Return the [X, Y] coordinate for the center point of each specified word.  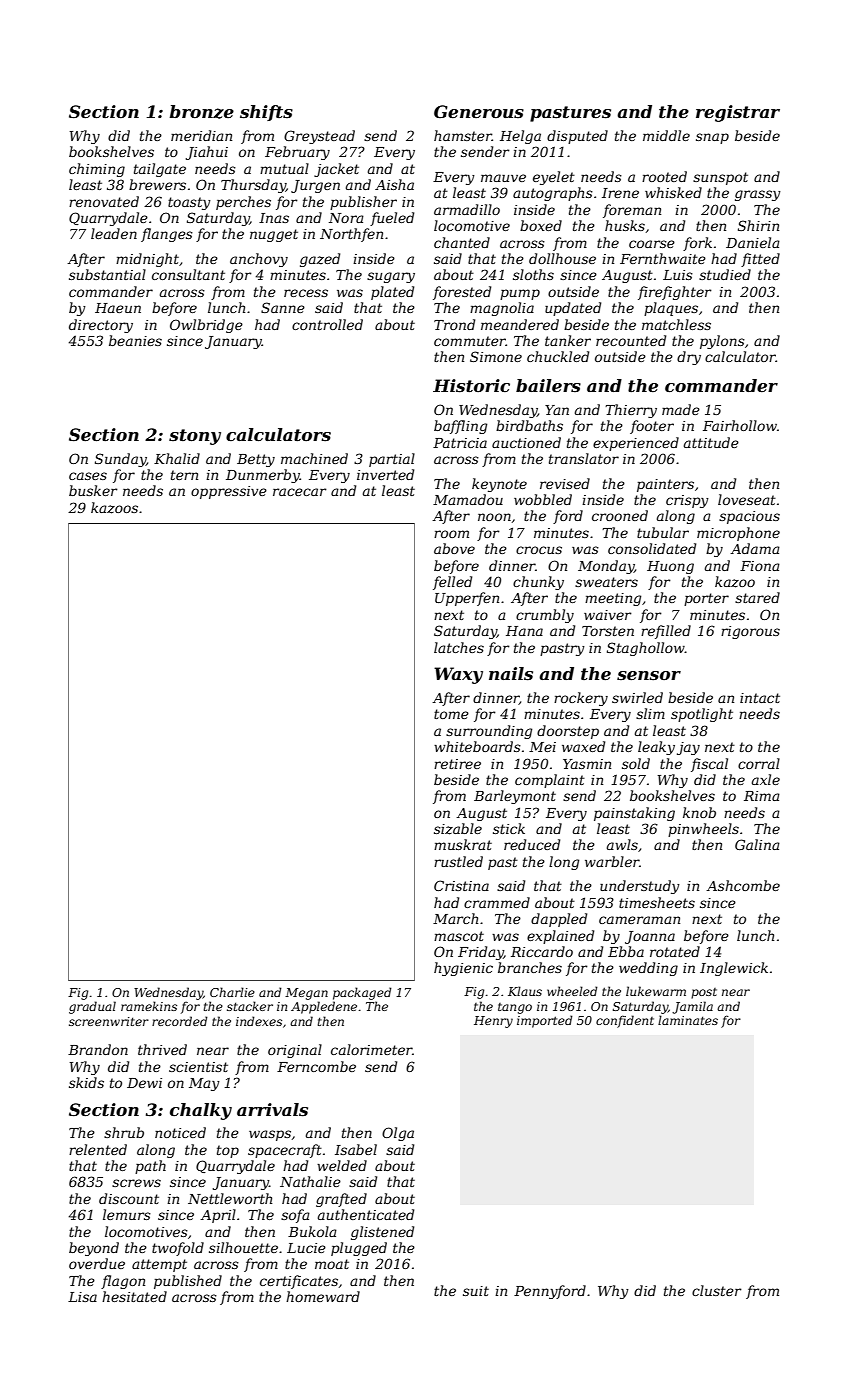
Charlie [232, 992]
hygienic [463, 969]
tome [451, 714]
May [204, 1084]
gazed [320, 260]
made [681, 409]
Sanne [283, 307]
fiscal [709, 765]
